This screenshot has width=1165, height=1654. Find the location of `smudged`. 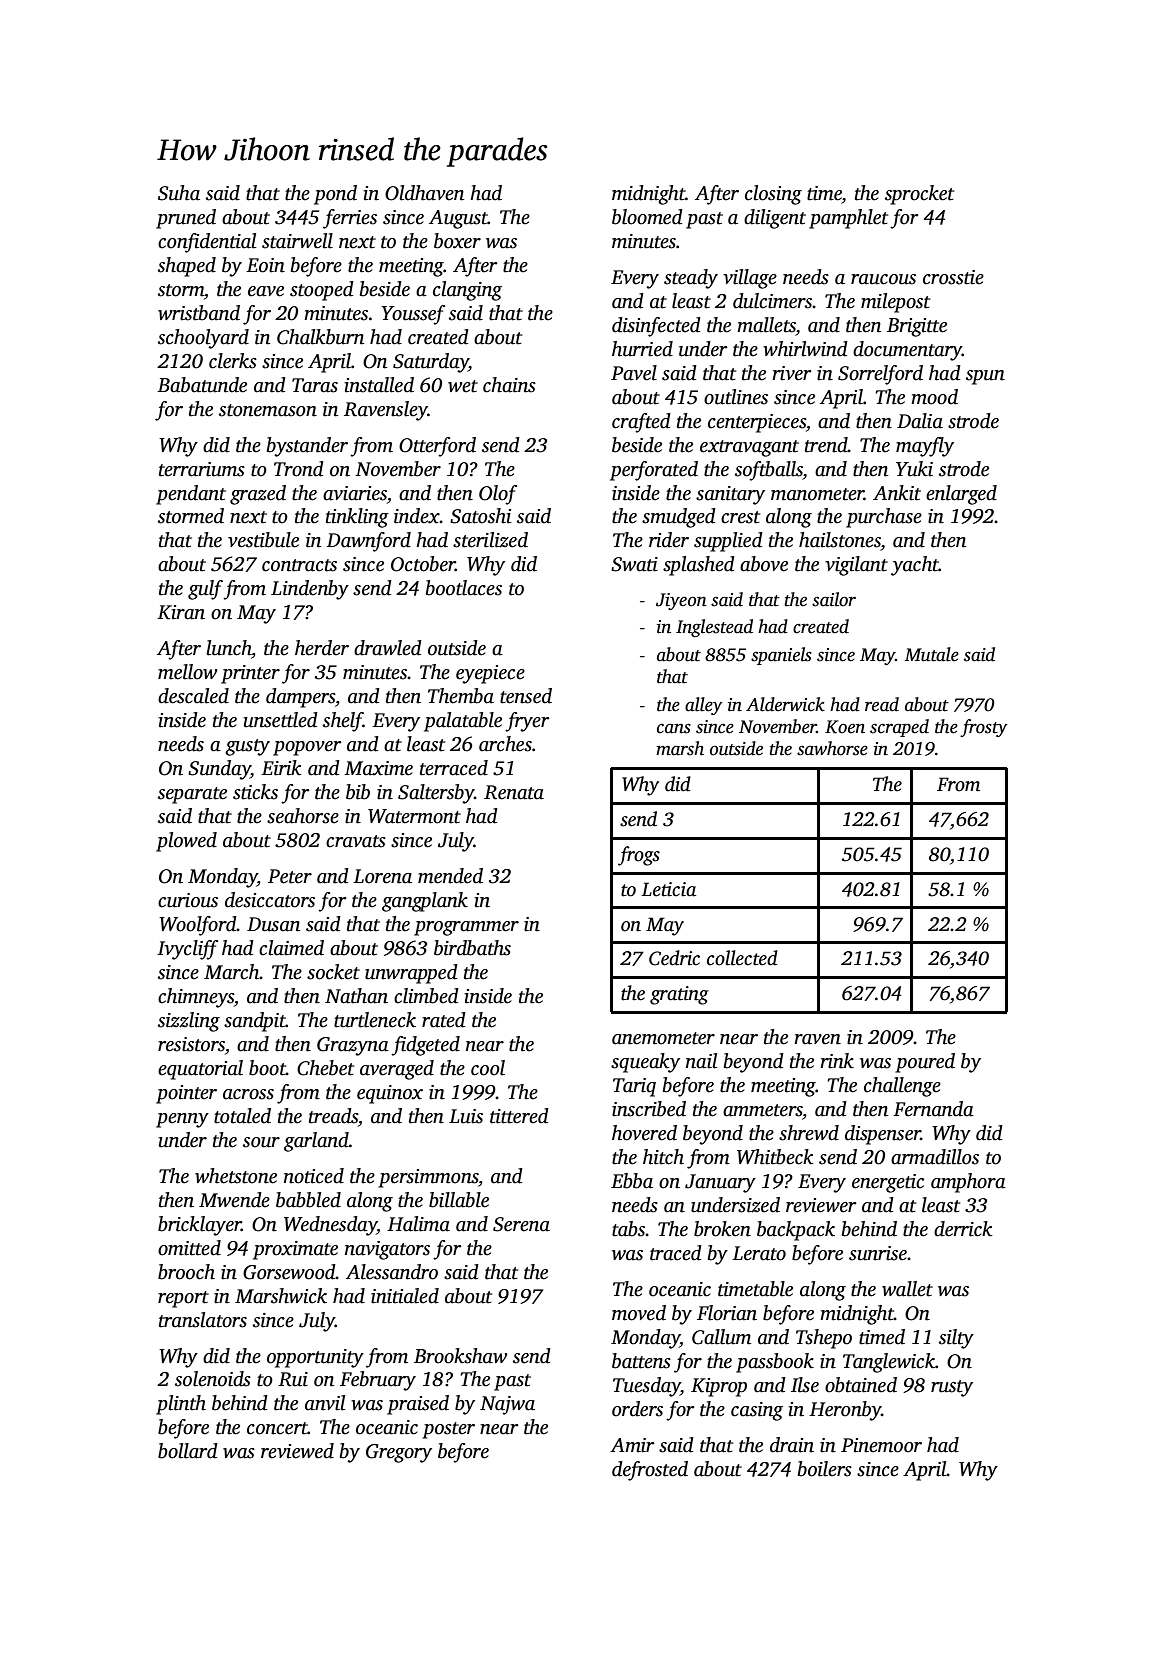

smudged is located at coordinates (679, 518).
